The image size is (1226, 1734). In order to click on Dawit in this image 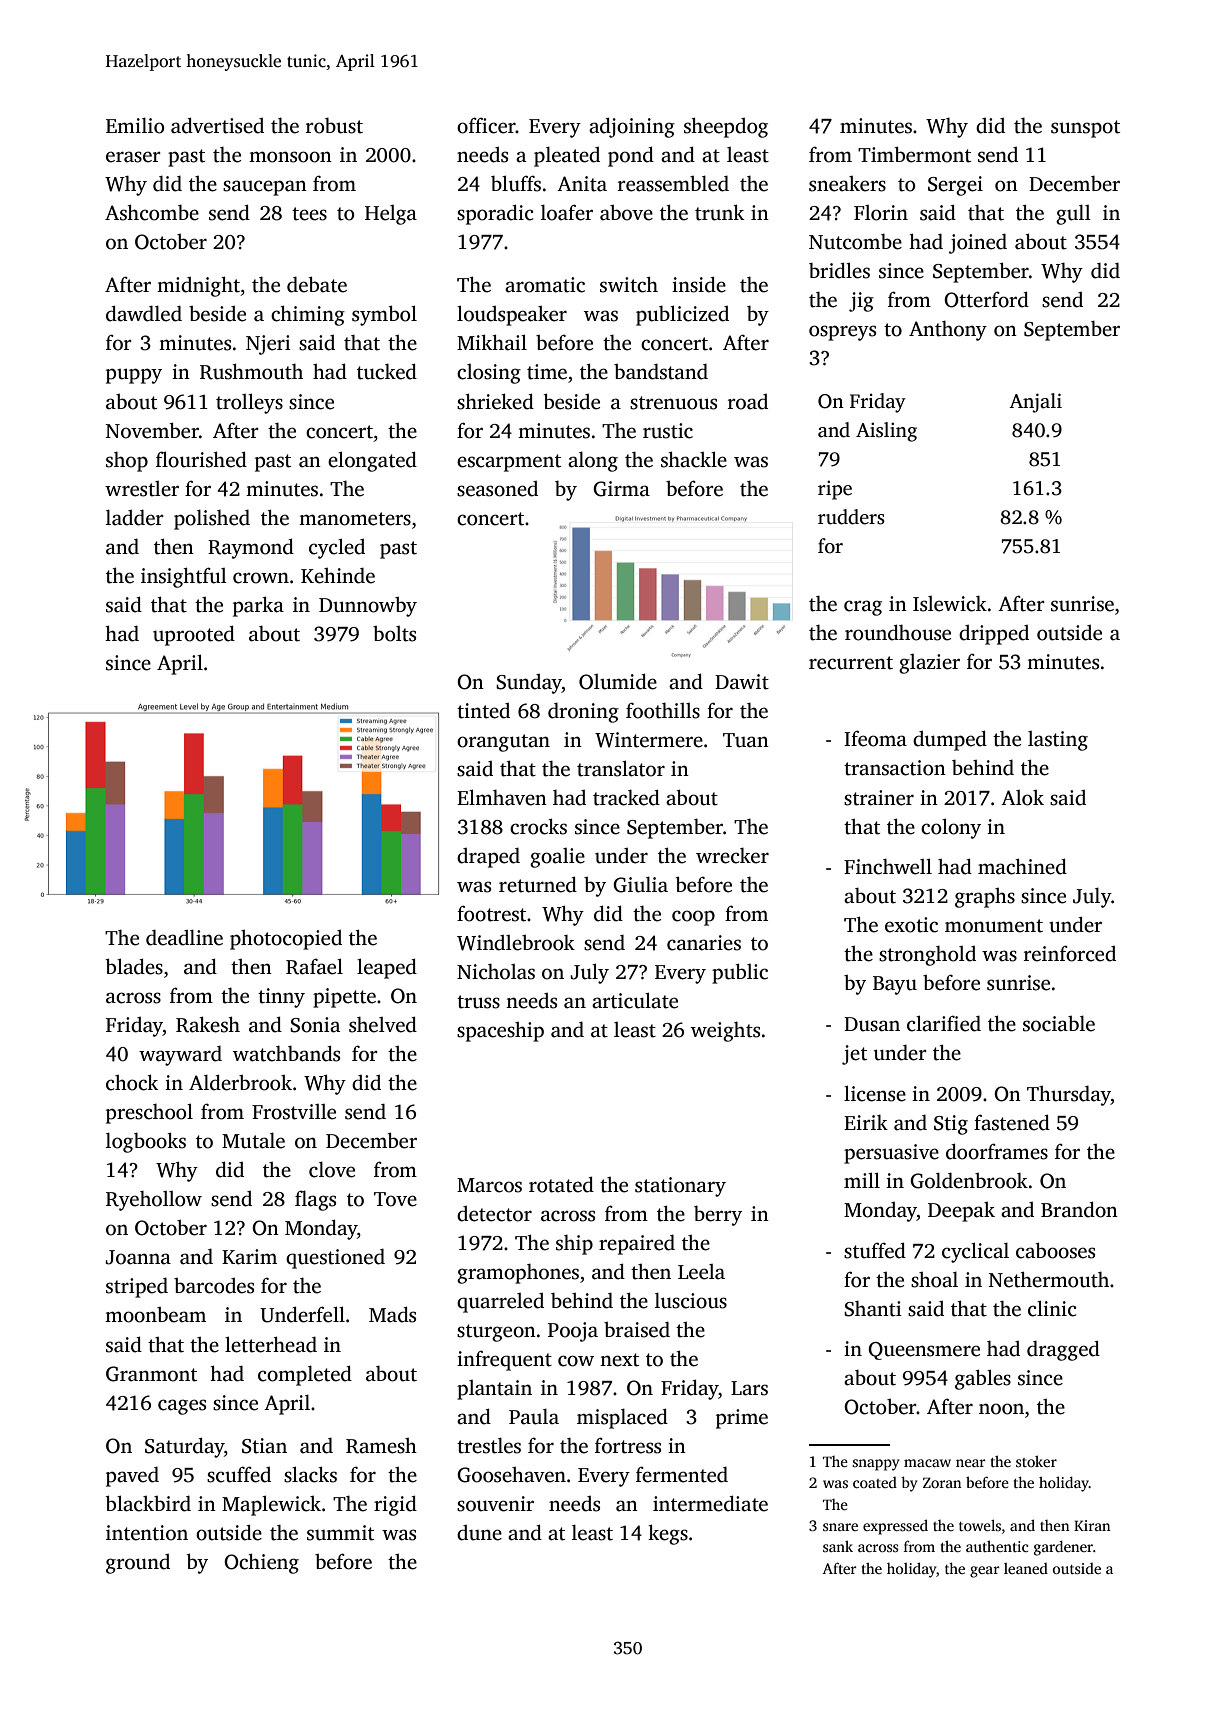, I will do `click(742, 682)`.
